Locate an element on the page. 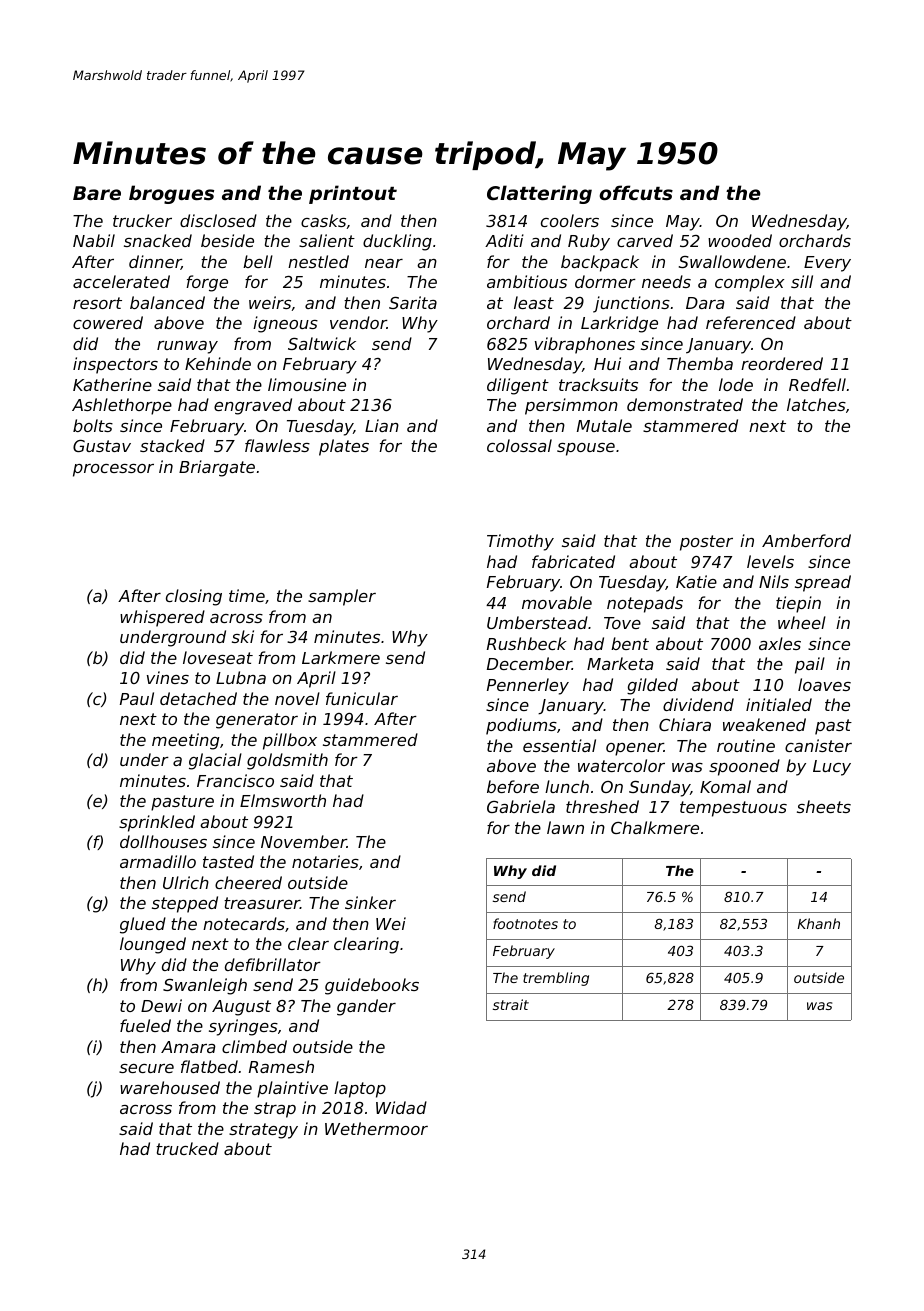 This image has height=1311, width=924. ski is located at coordinates (243, 636).
